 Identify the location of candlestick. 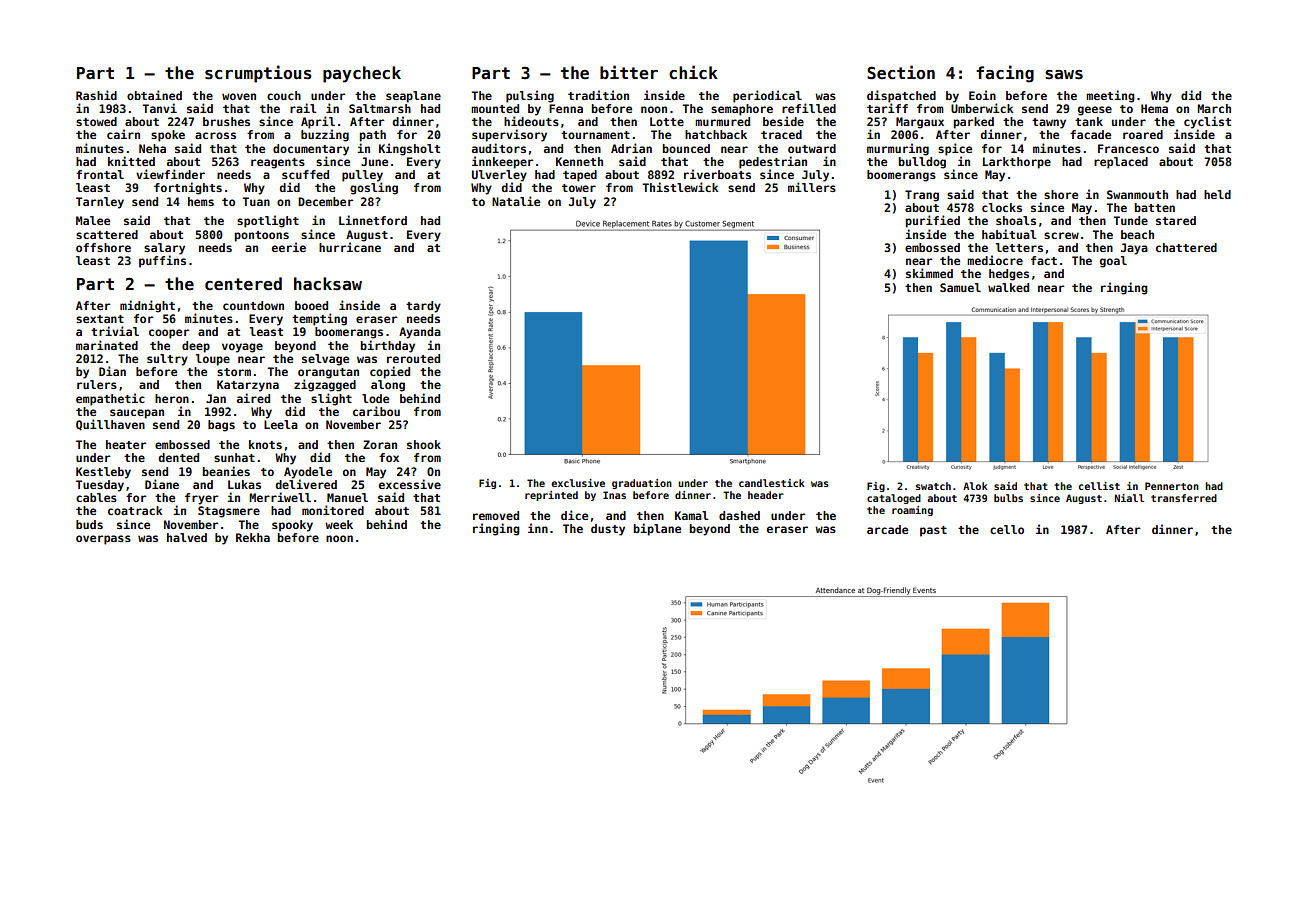
(772, 483).
